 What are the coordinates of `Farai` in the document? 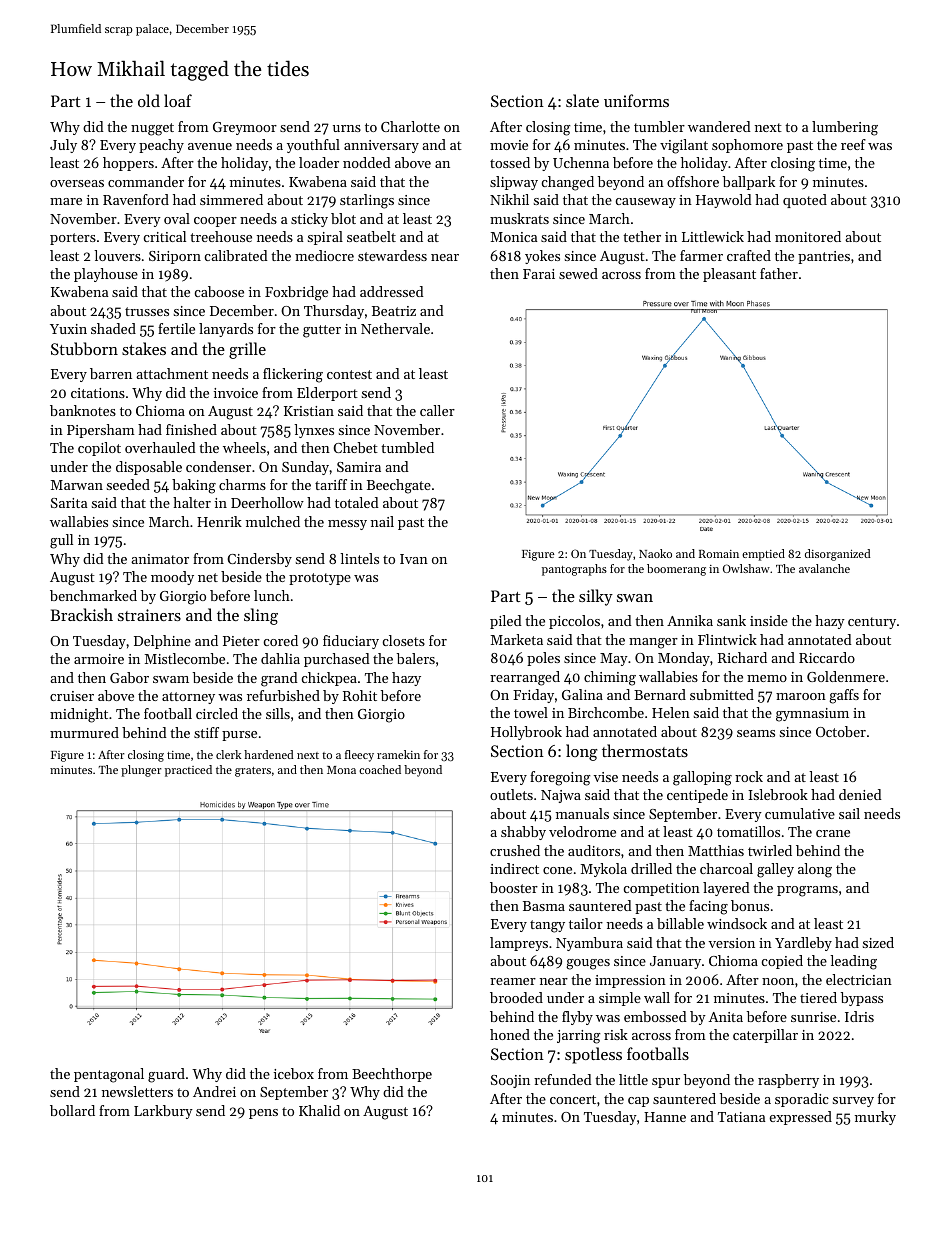 It's located at (539, 274).
